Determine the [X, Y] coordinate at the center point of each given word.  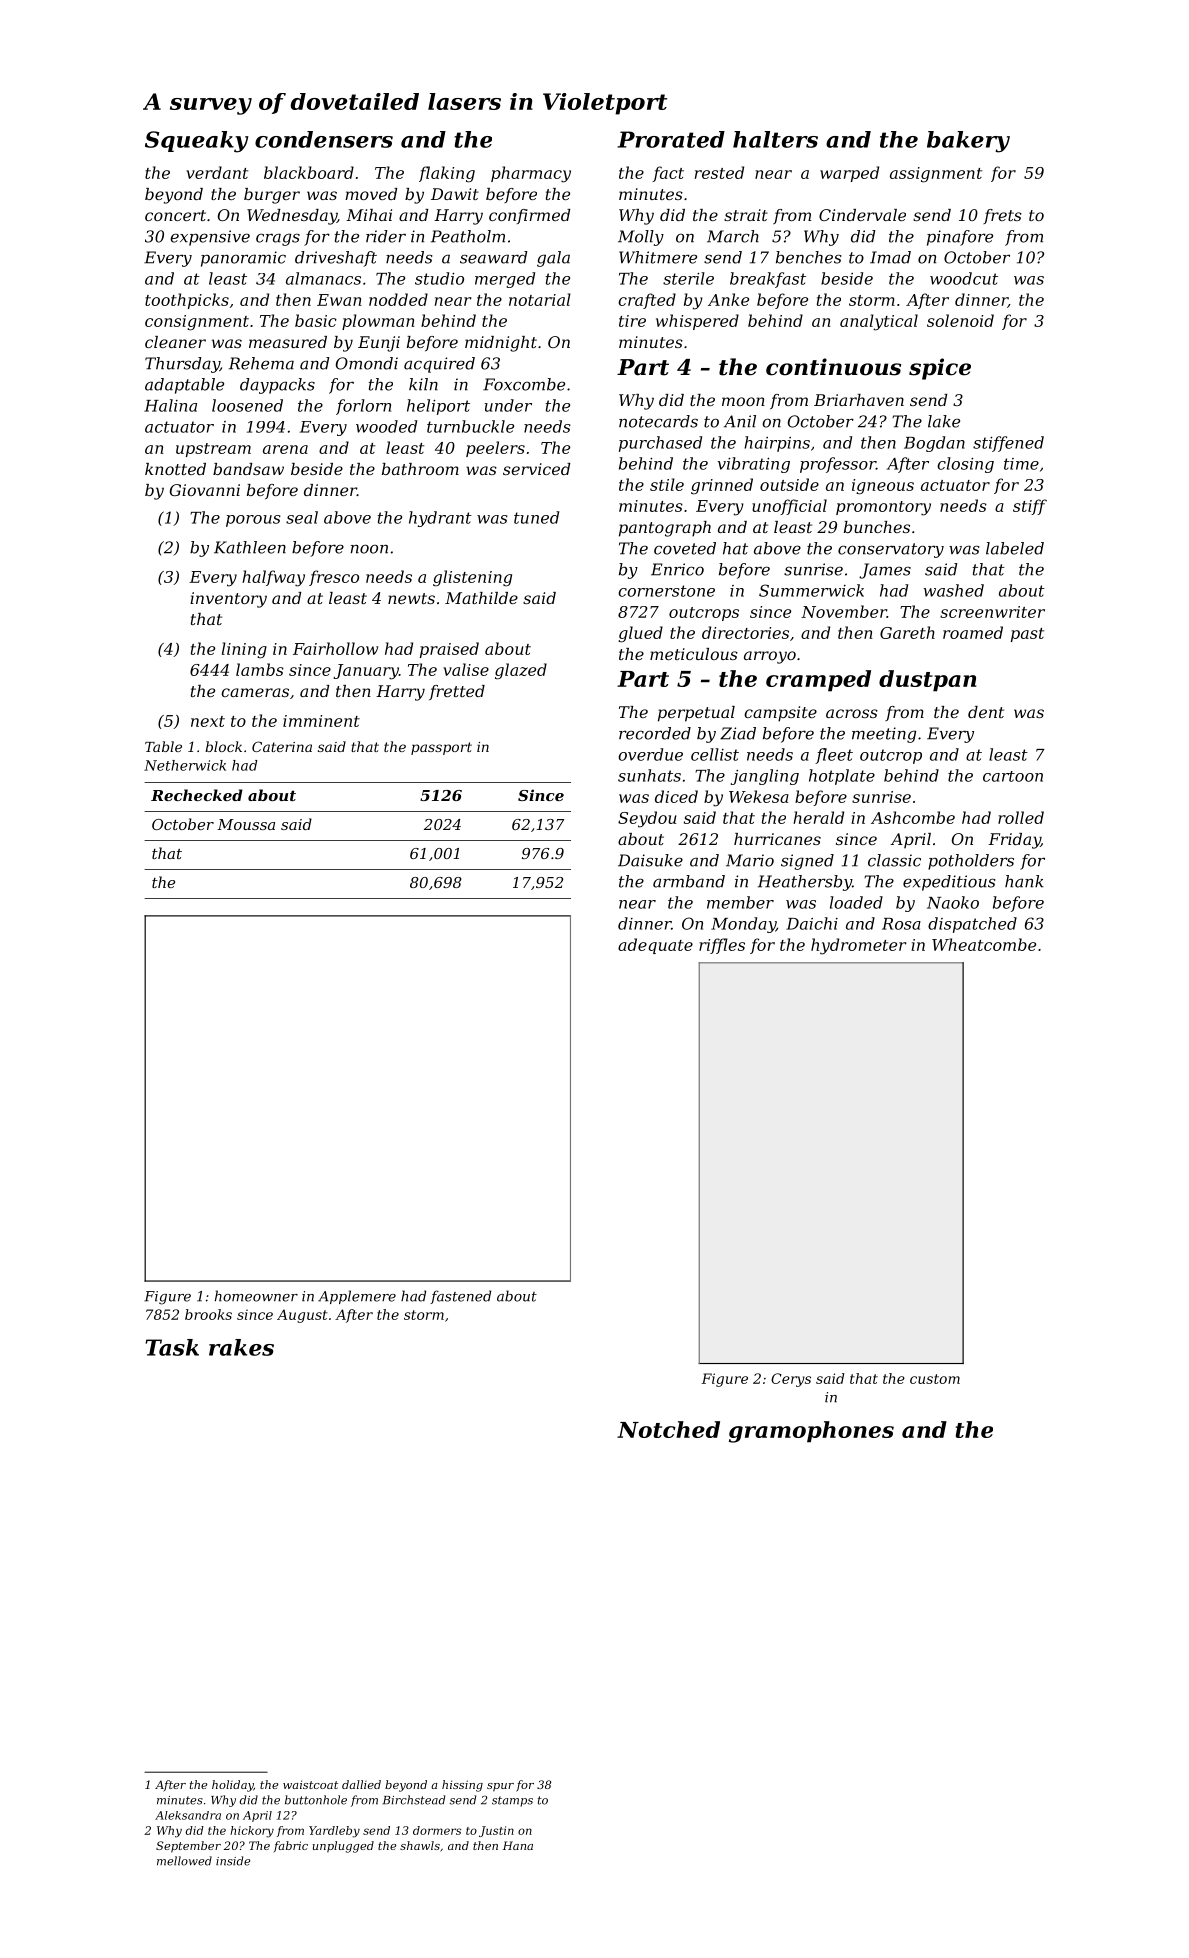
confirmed [529, 216]
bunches [877, 527]
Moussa [246, 824]
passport [441, 748]
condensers [324, 139]
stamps [512, 1801]
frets [1002, 216]
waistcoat [310, 1784]
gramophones [811, 1432]
